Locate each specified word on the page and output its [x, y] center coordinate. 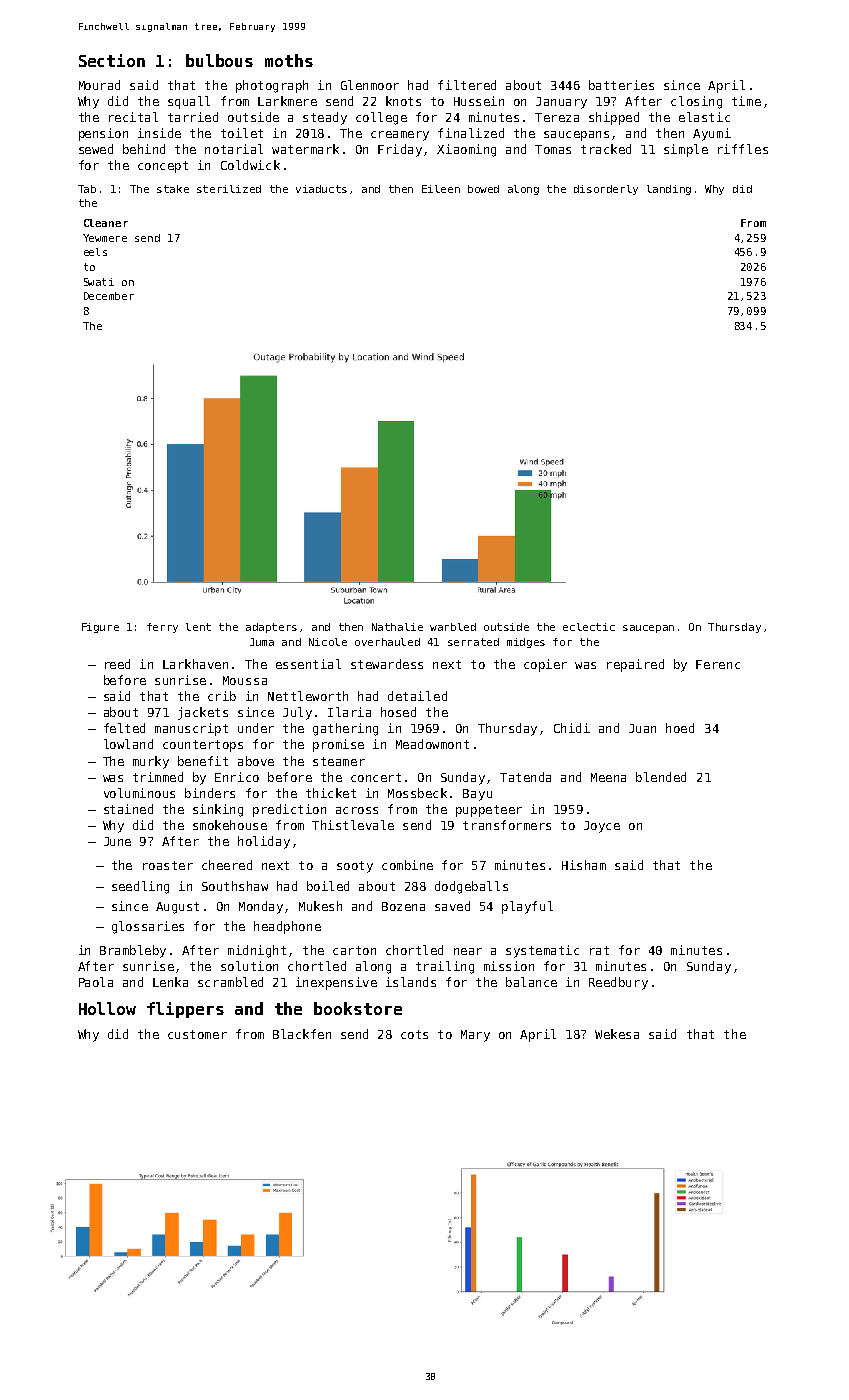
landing [669, 190]
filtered [467, 85]
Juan [642, 728]
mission [509, 966]
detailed [417, 696]
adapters [271, 628]
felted [124, 728]
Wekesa [617, 1034]
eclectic [589, 627]
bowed [483, 189]
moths [289, 60]
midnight [257, 951]
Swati [99, 282]
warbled [453, 627]
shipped [614, 118]
